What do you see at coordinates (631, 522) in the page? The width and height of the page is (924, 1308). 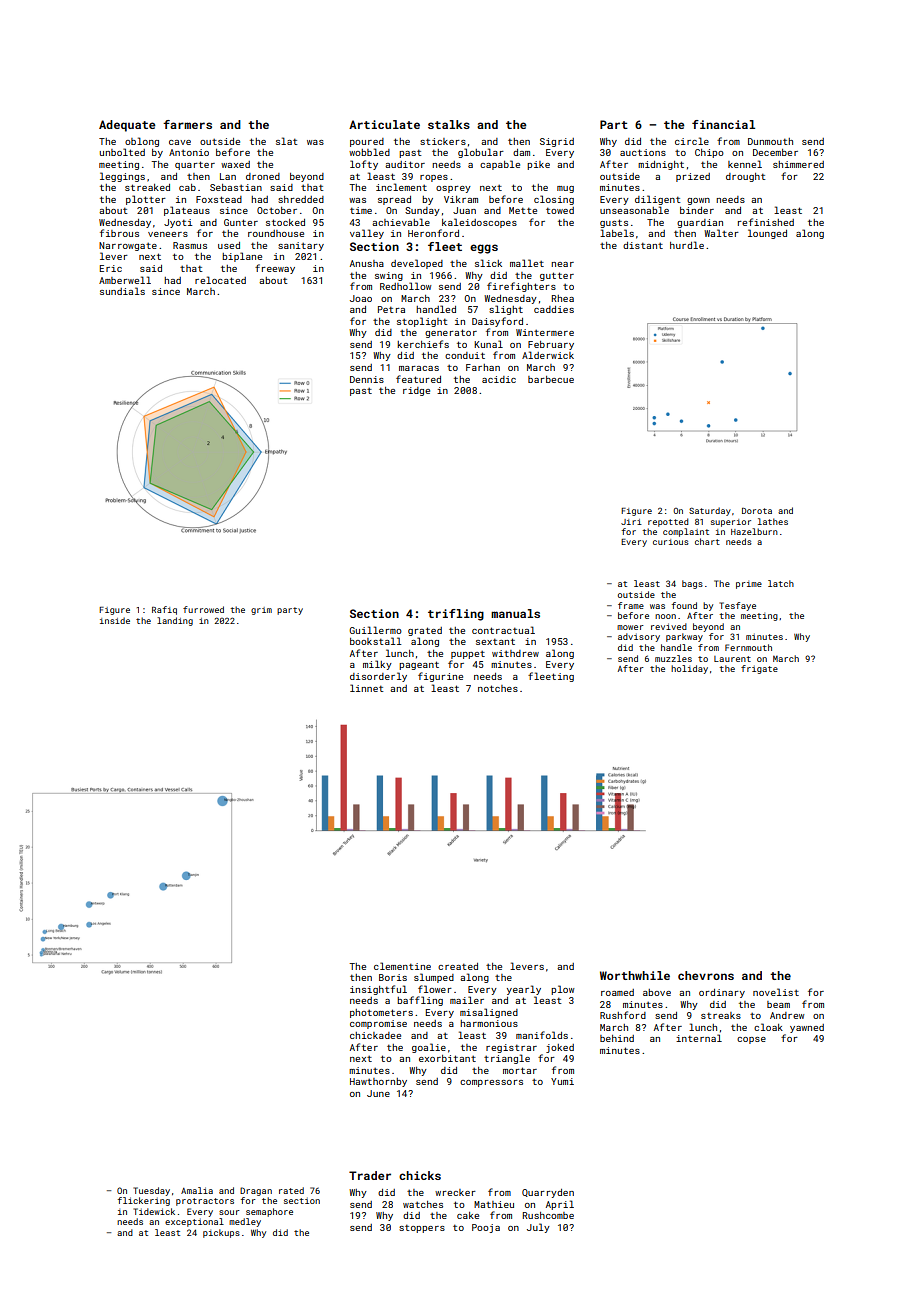 I see `Jiri` at bounding box center [631, 522].
